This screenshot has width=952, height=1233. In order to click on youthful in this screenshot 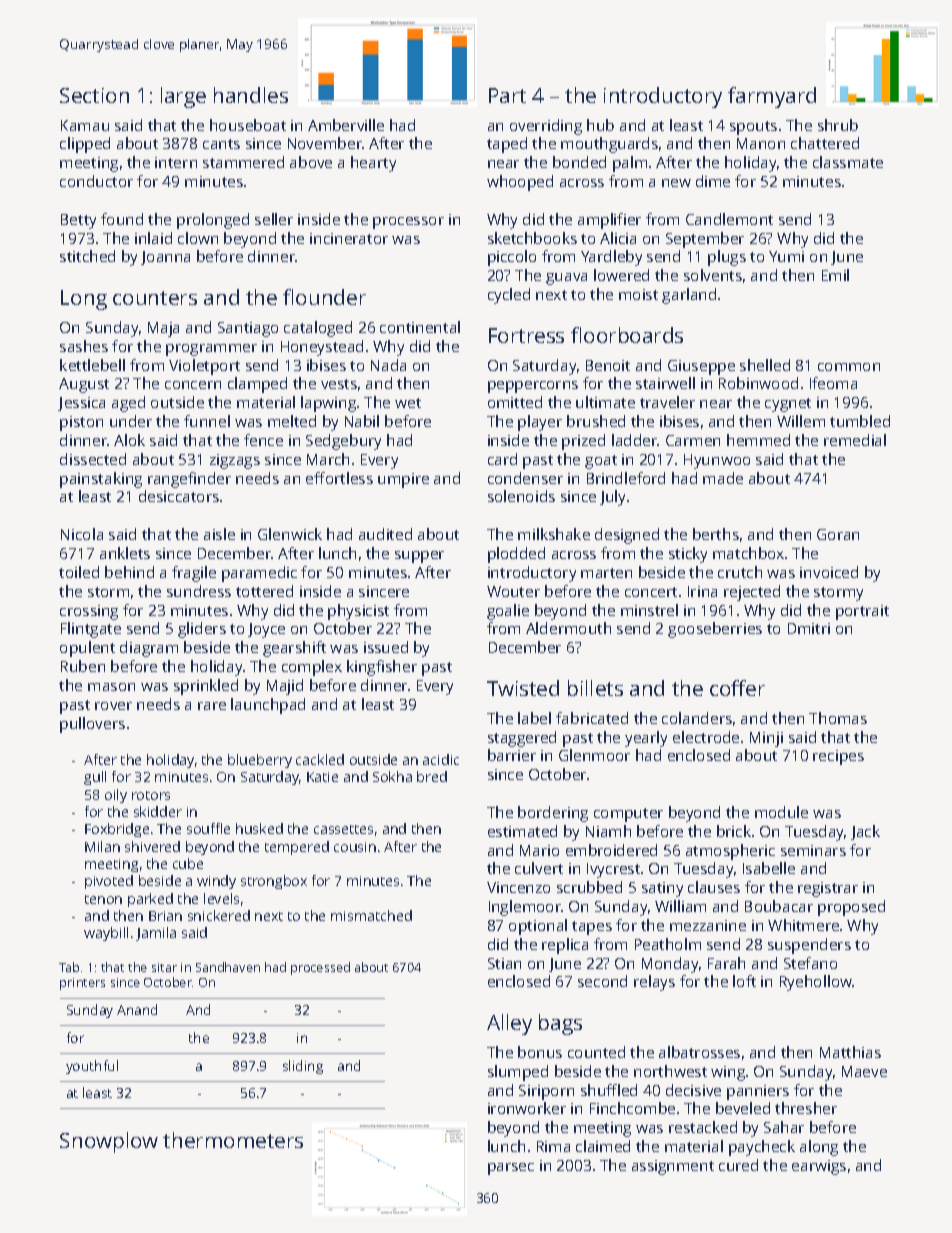, I will do `click(92, 1067)`.
